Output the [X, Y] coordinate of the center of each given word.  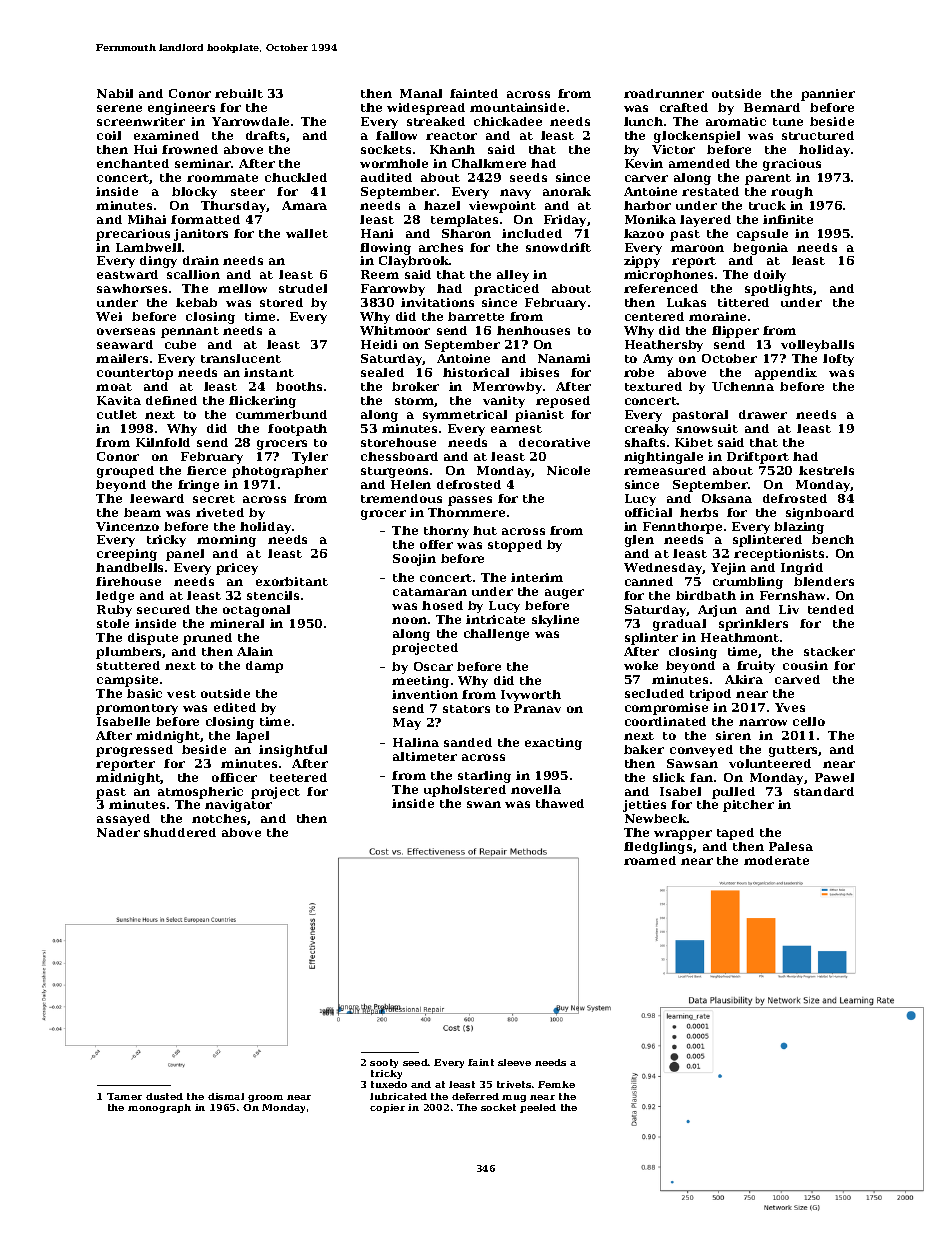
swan [484, 804]
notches [219, 818]
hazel [442, 205]
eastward [127, 274]
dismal [226, 1096]
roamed [650, 860]
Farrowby [393, 290]
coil [109, 135]
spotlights [779, 290]
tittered [743, 302]
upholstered [465, 791]
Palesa [791, 846]
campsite [127, 681]
